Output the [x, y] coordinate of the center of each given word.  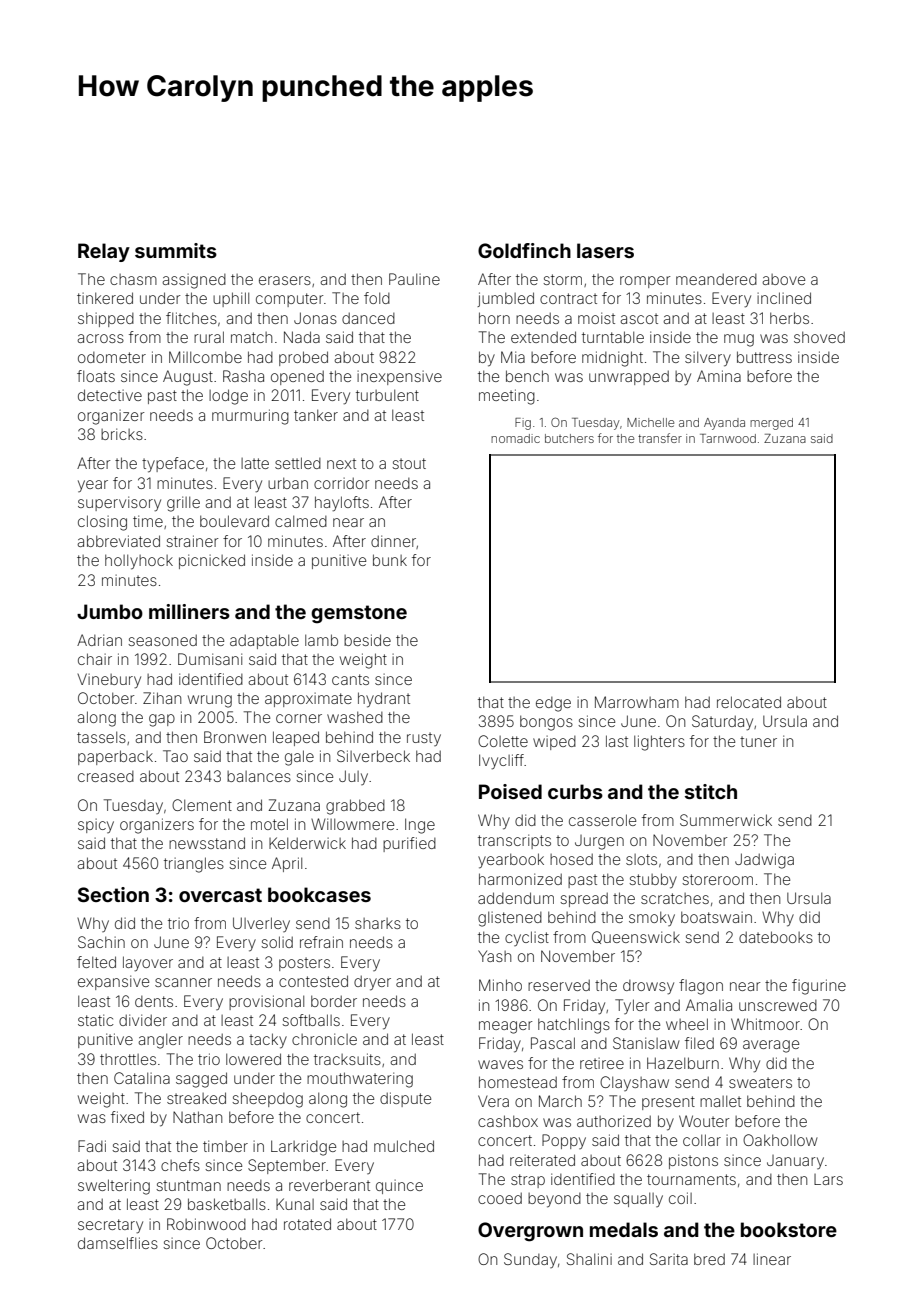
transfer [660, 438]
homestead [518, 1082]
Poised [510, 791]
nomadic [515, 438]
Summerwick [726, 820]
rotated [307, 1224]
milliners [189, 611]
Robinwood [206, 1224]
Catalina [142, 1078]
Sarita [669, 1259]
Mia [513, 357]
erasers [285, 280]
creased [106, 776]
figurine [819, 987]
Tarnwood [728, 438]
